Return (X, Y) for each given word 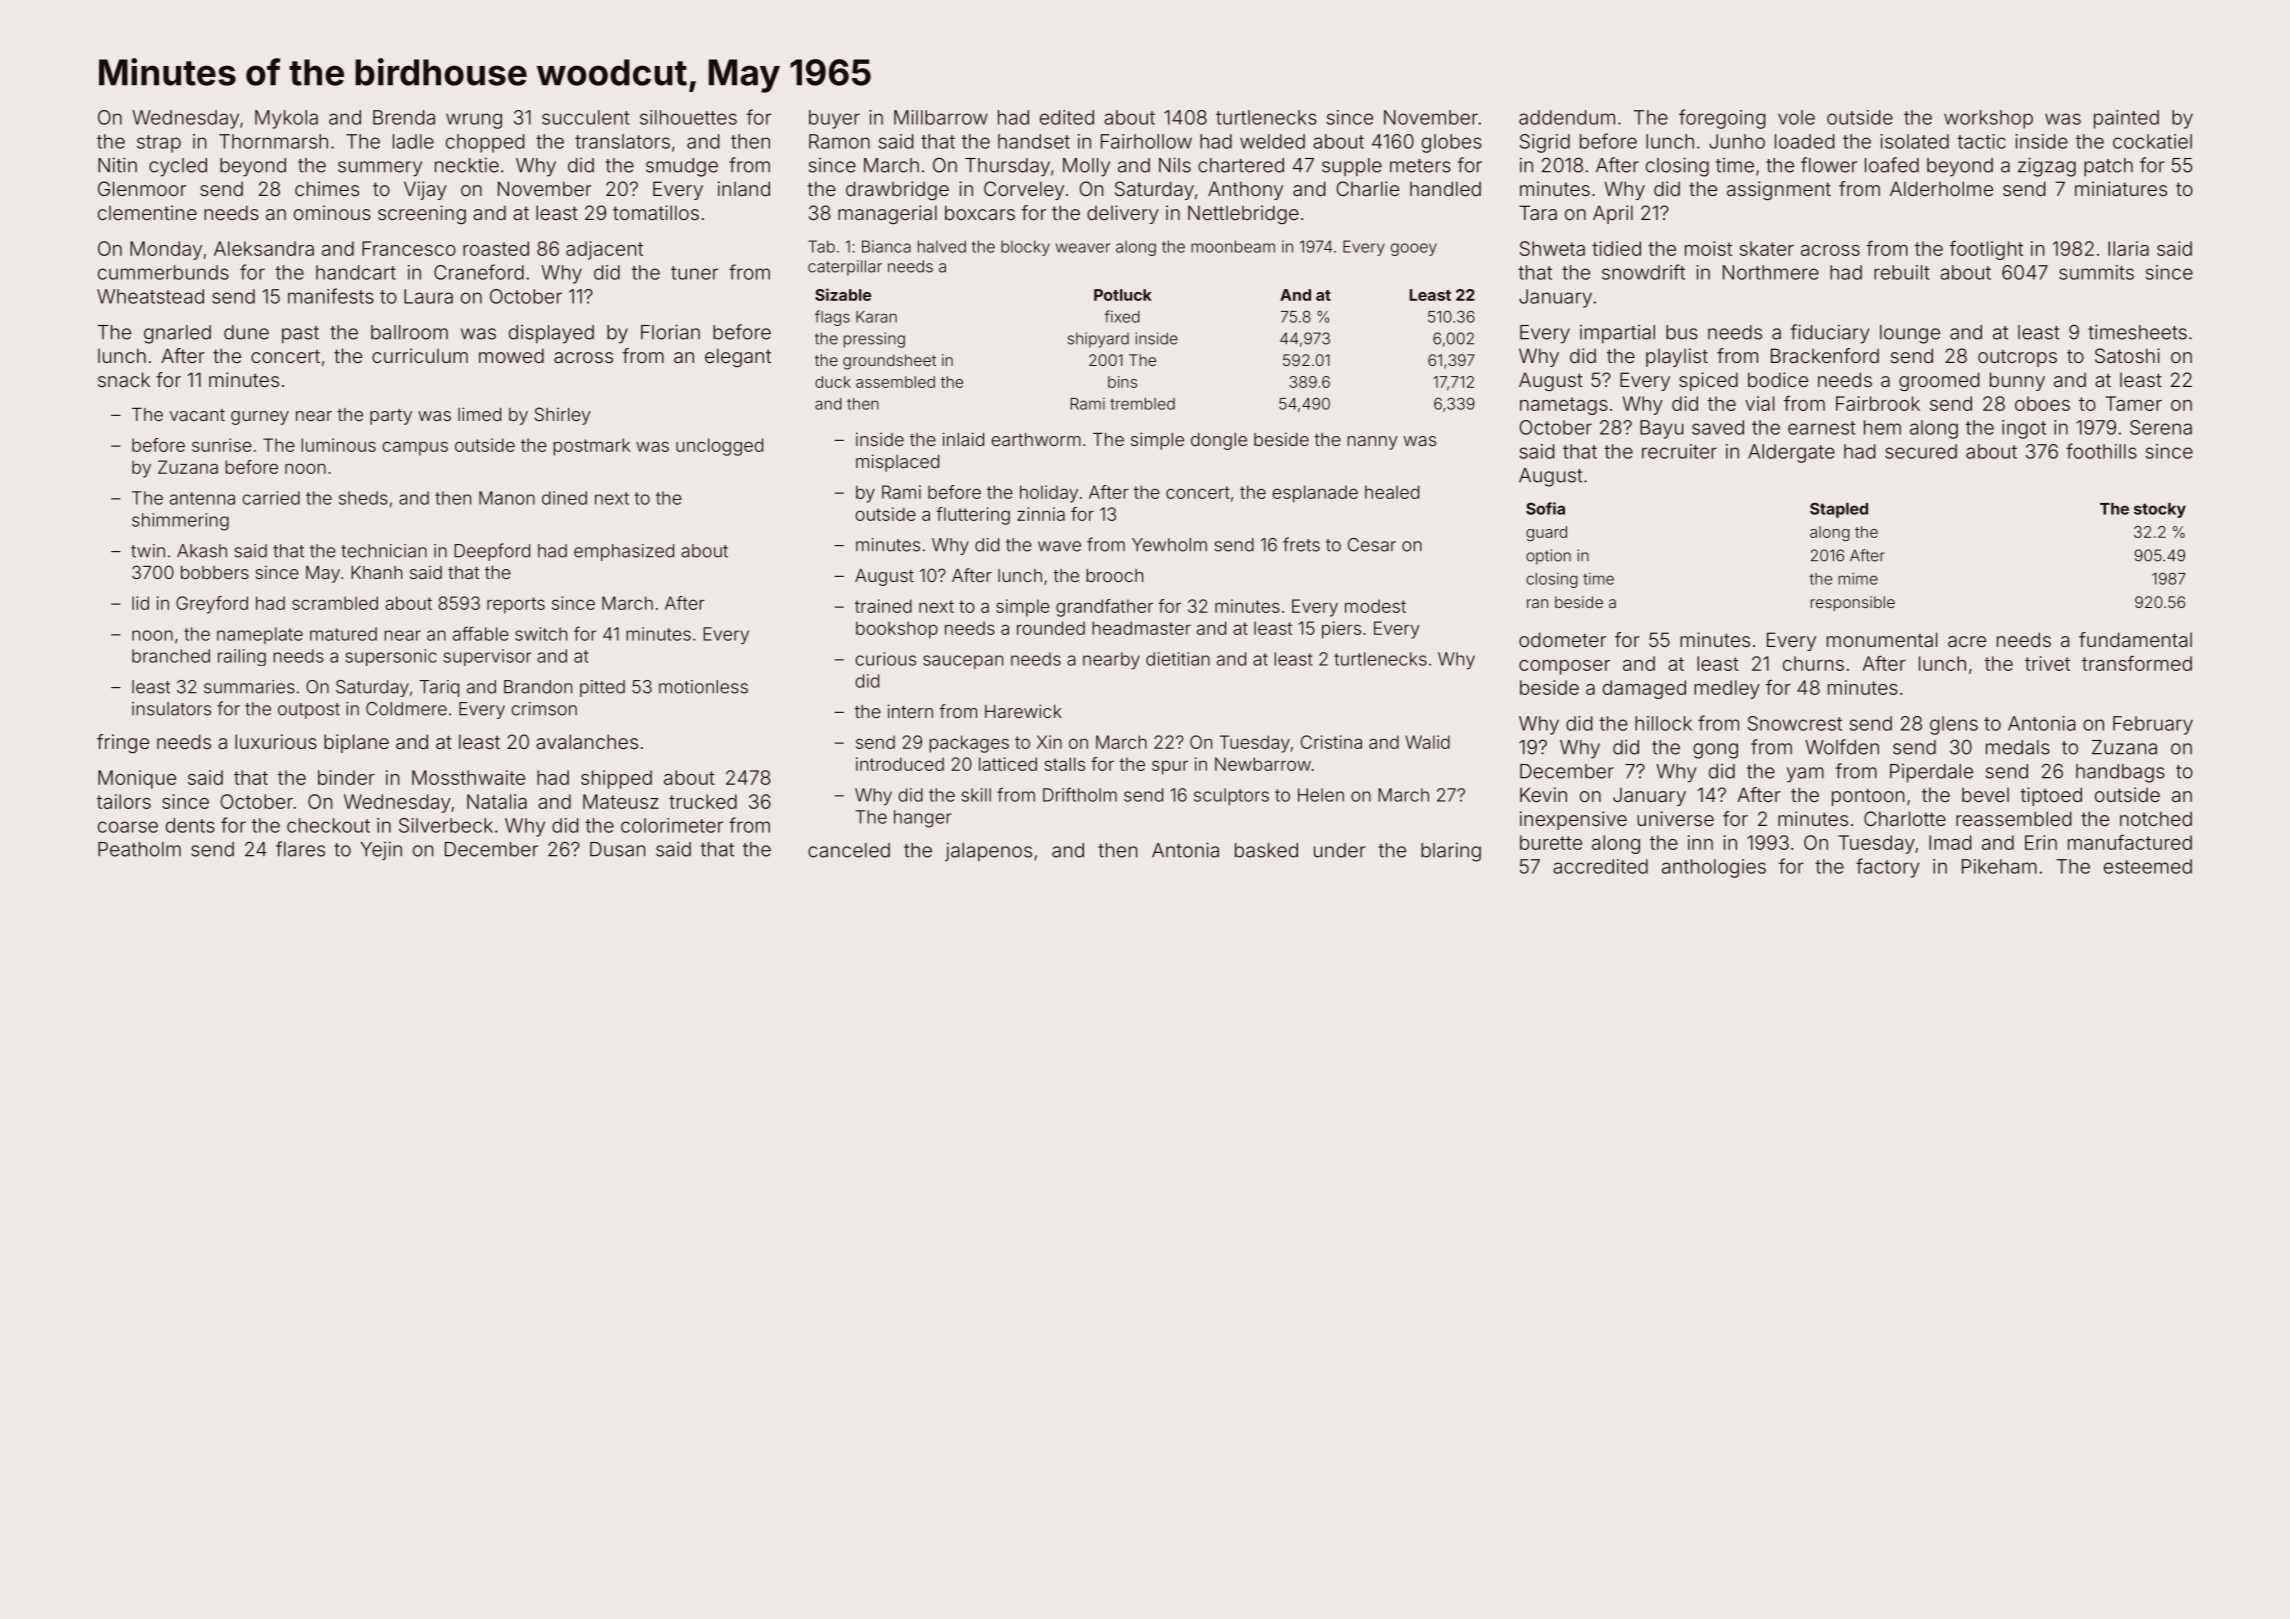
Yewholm (1169, 545)
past (300, 334)
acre (1967, 641)
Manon (507, 498)
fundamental (2135, 639)
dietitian (1178, 659)
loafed (1892, 165)
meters (1420, 166)
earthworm (1036, 439)
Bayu (1661, 429)
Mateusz (621, 801)
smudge (682, 167)
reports (516, 605)
